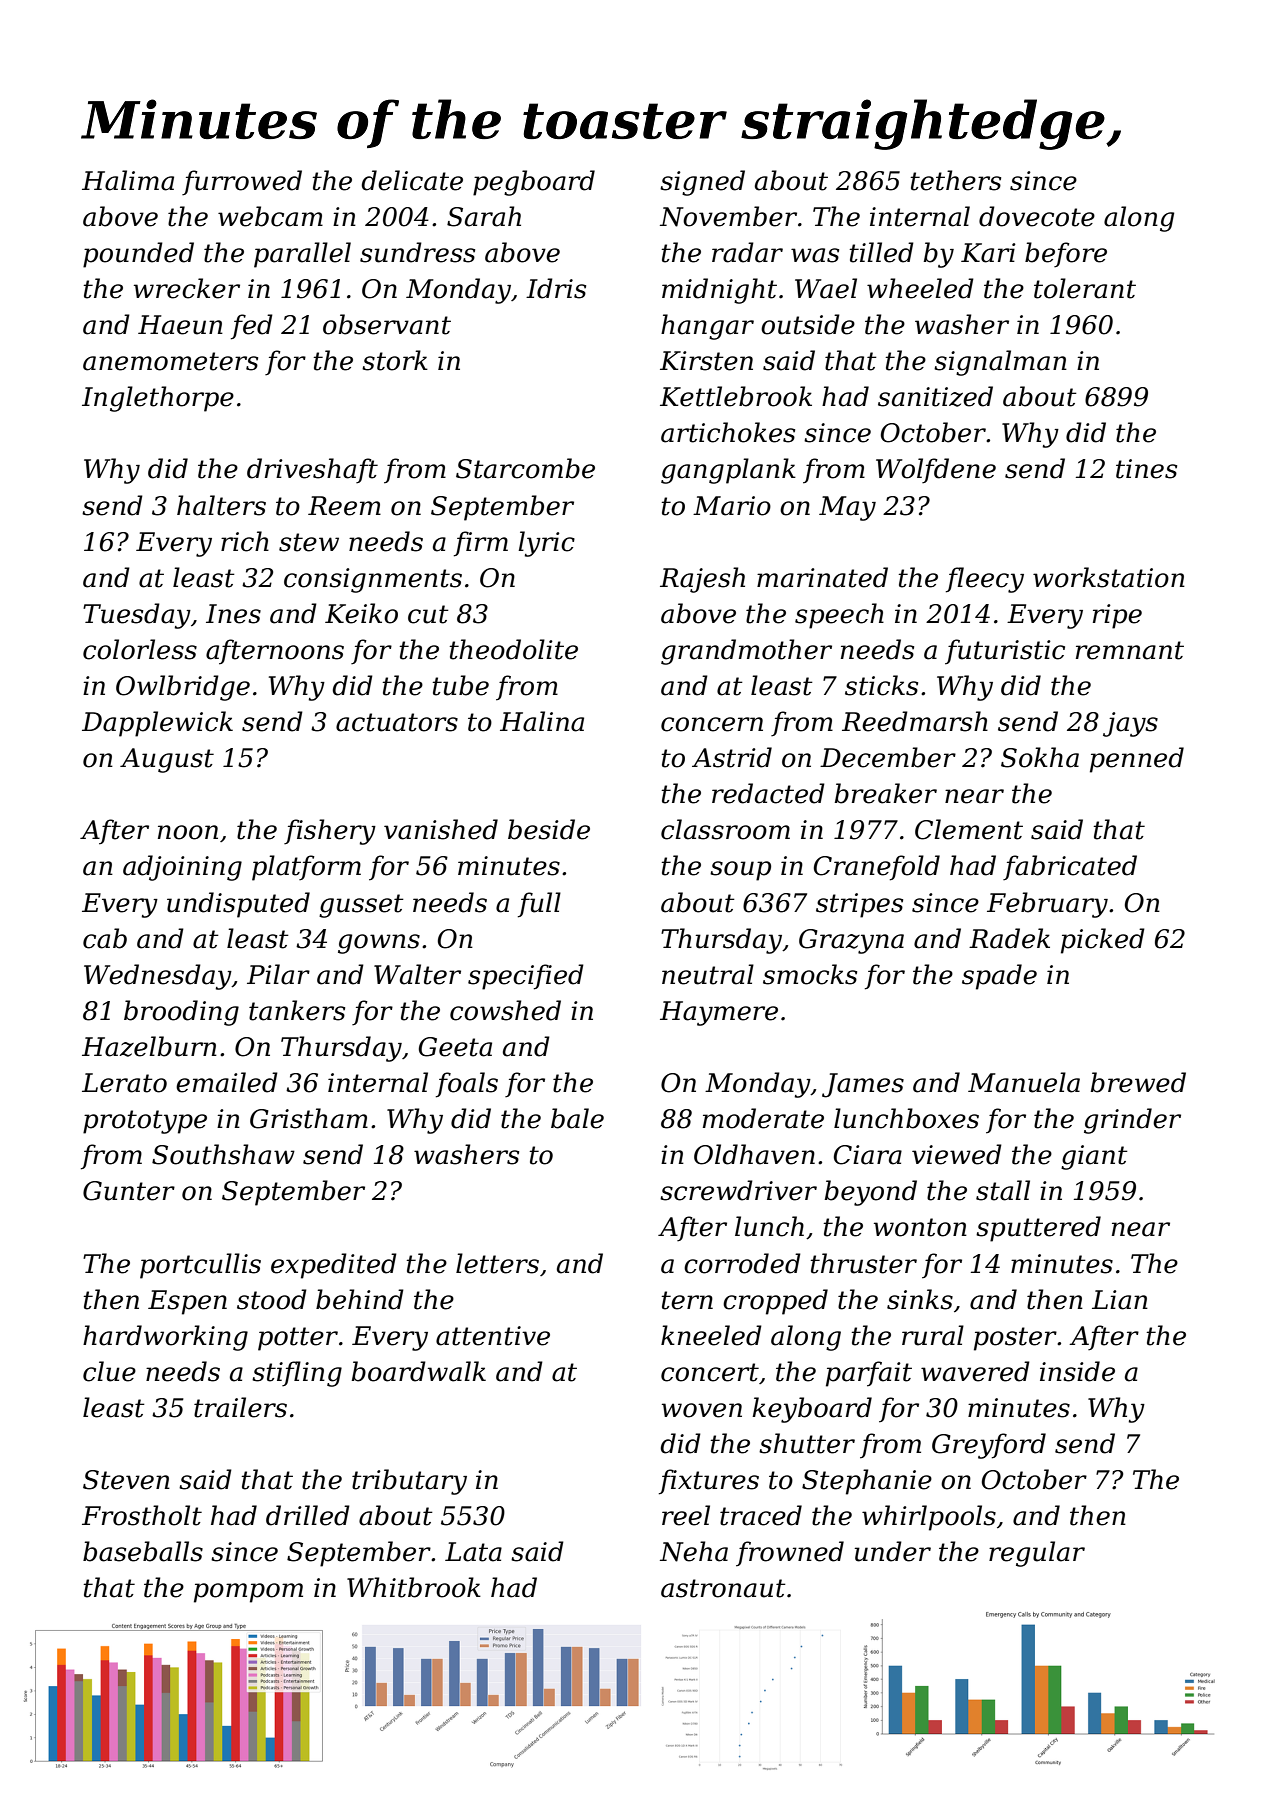 This screenshot has height=1796, width=1270. Describe the element at coordinates (955, 180) in the screenshot. I see `tethers` at that location.
